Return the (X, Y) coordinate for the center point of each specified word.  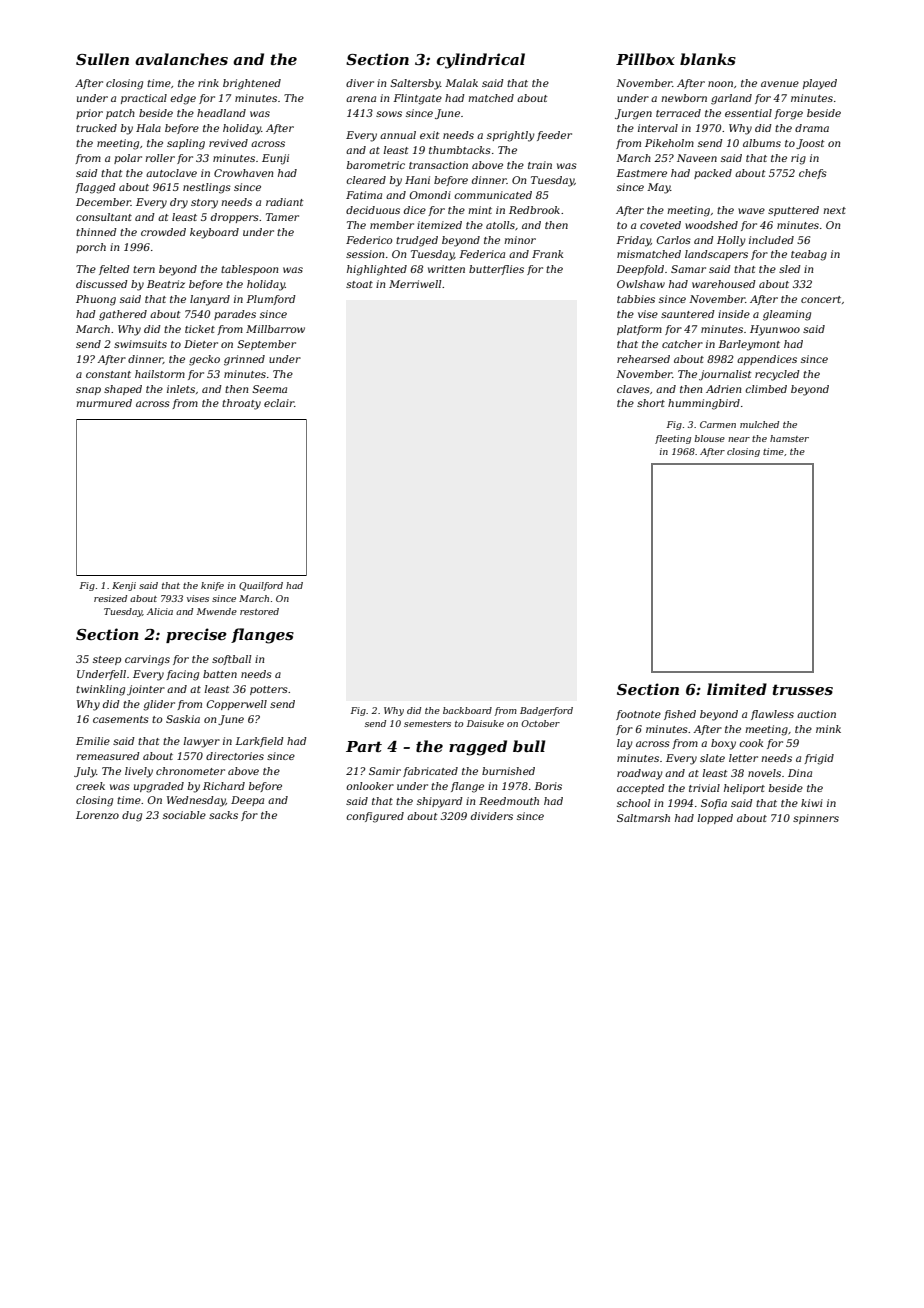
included (771, 240)
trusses (803, 689)
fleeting (673, 439)
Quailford (261, 586)
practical (144, 99)
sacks (223, 815)
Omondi (430, 195)
